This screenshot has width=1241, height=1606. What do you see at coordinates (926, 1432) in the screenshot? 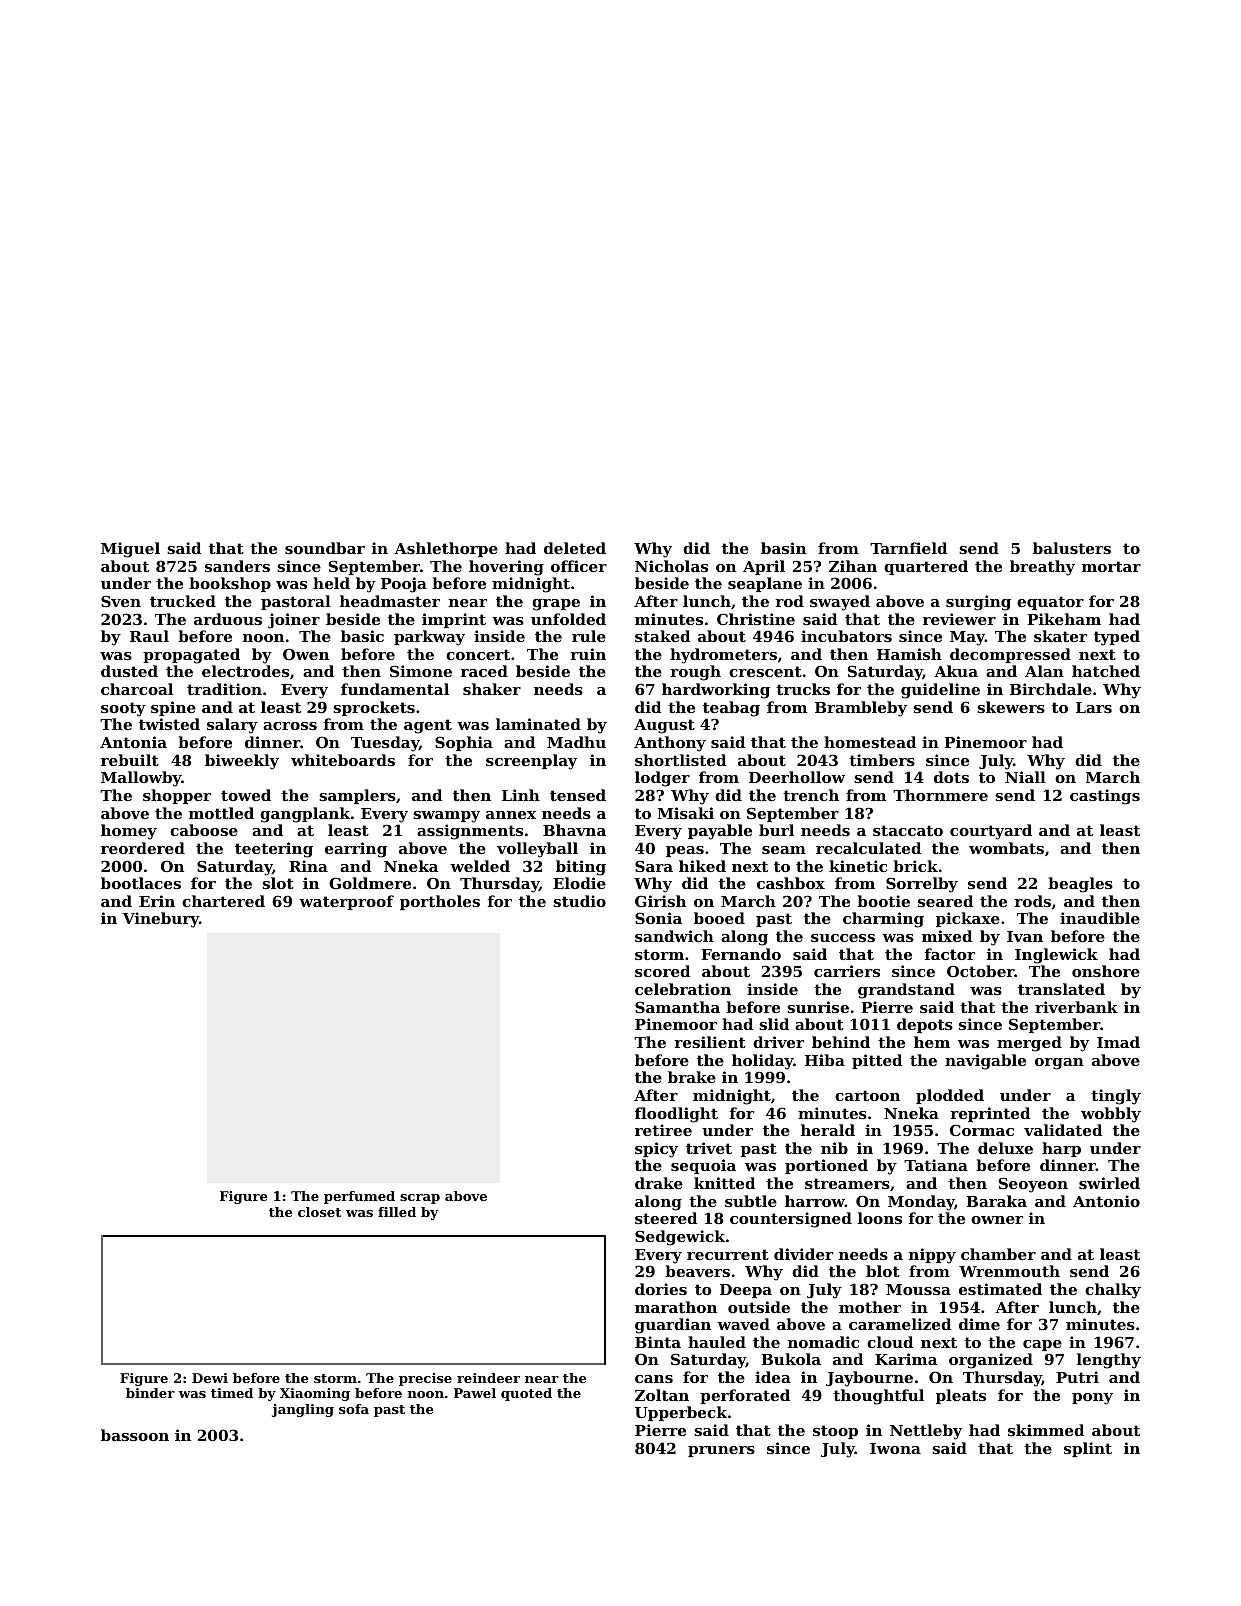
I see `Nettleby` at bounding box center [926, 1432].
